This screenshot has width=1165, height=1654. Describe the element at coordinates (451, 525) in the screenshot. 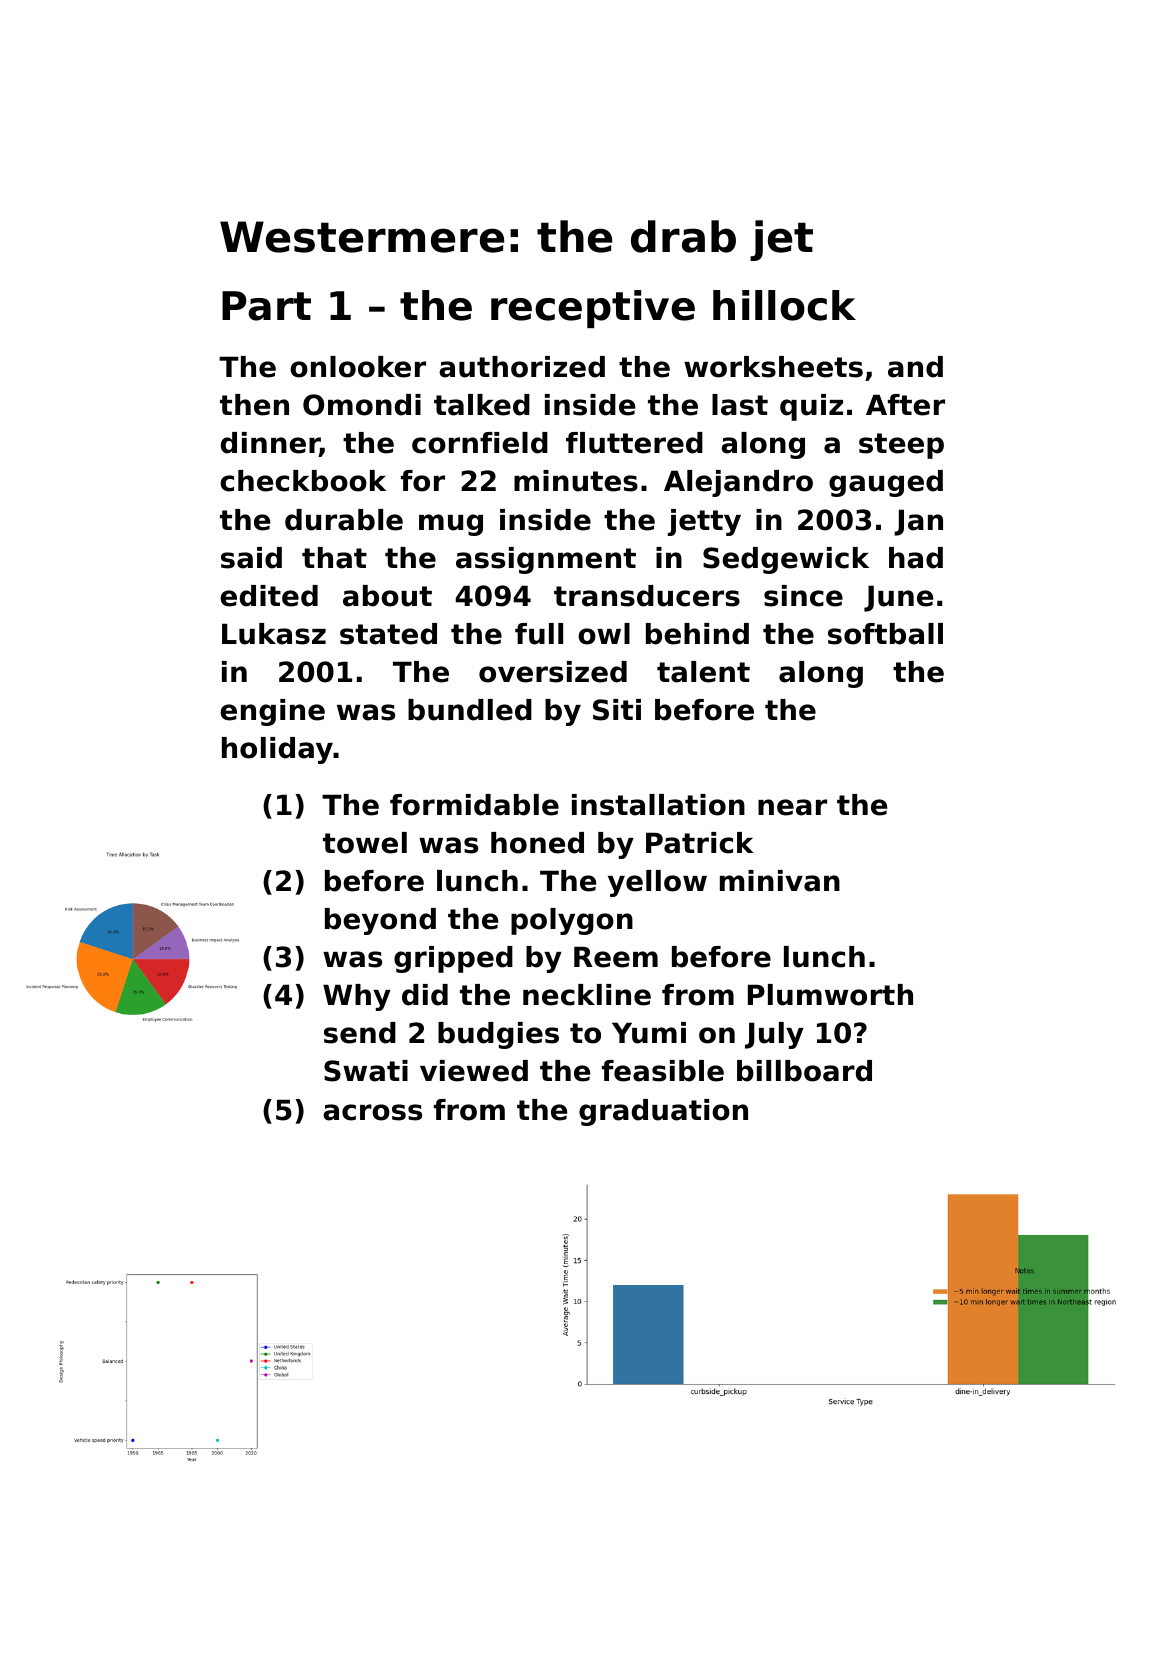

I see `mug` at that location.
